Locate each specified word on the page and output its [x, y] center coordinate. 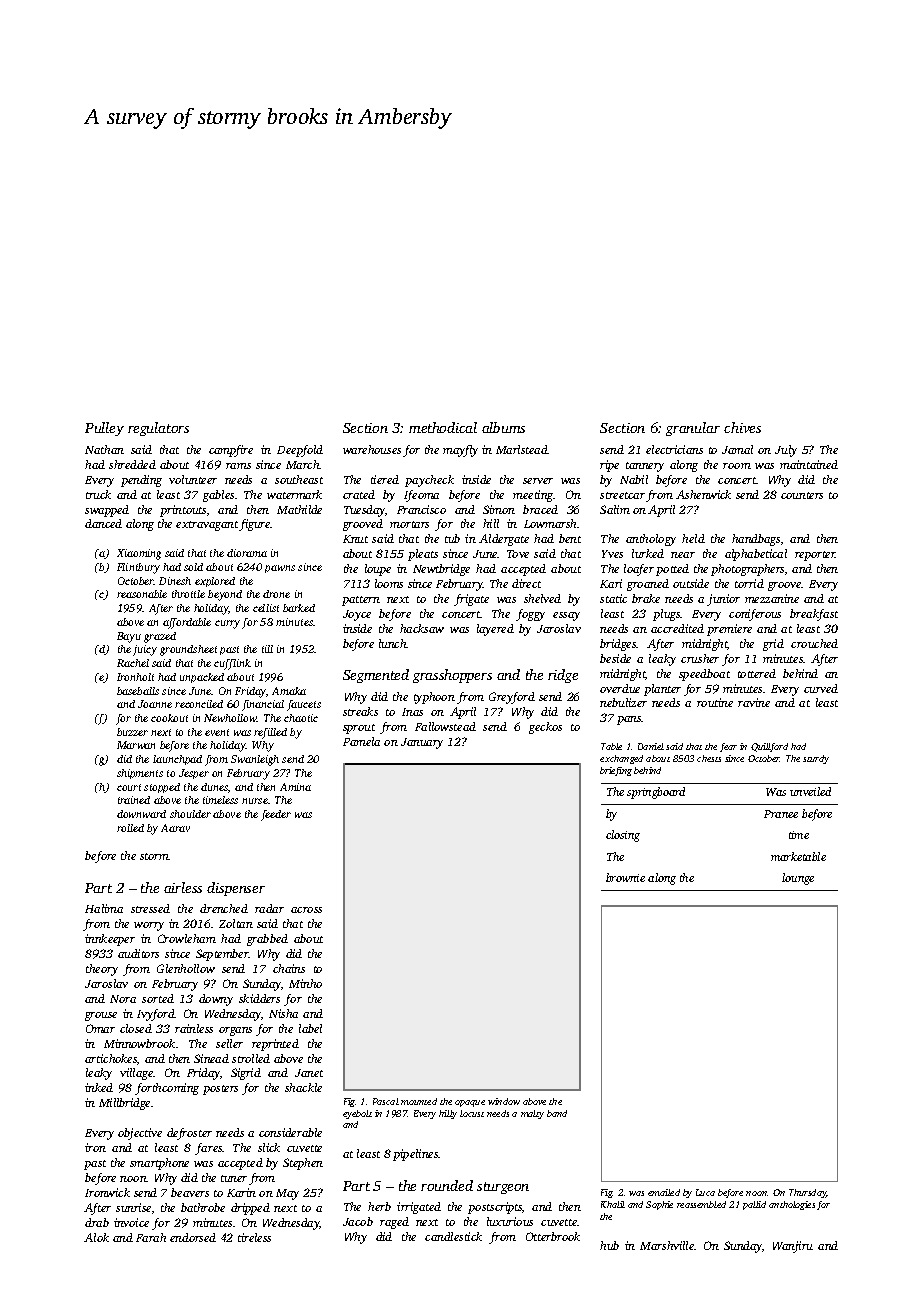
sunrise [133, 1207]
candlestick [453, 1236]
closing [623, 836]
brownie [625, 877]
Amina [295, 787]
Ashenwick [703, 494]
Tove [518, 554]
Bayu [129, 637]
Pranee [781, 814]
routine [715, 702]
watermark [294, 494]
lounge [798, 879]
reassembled [701, 1204]
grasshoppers [452, 676]
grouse [101, 1016]
